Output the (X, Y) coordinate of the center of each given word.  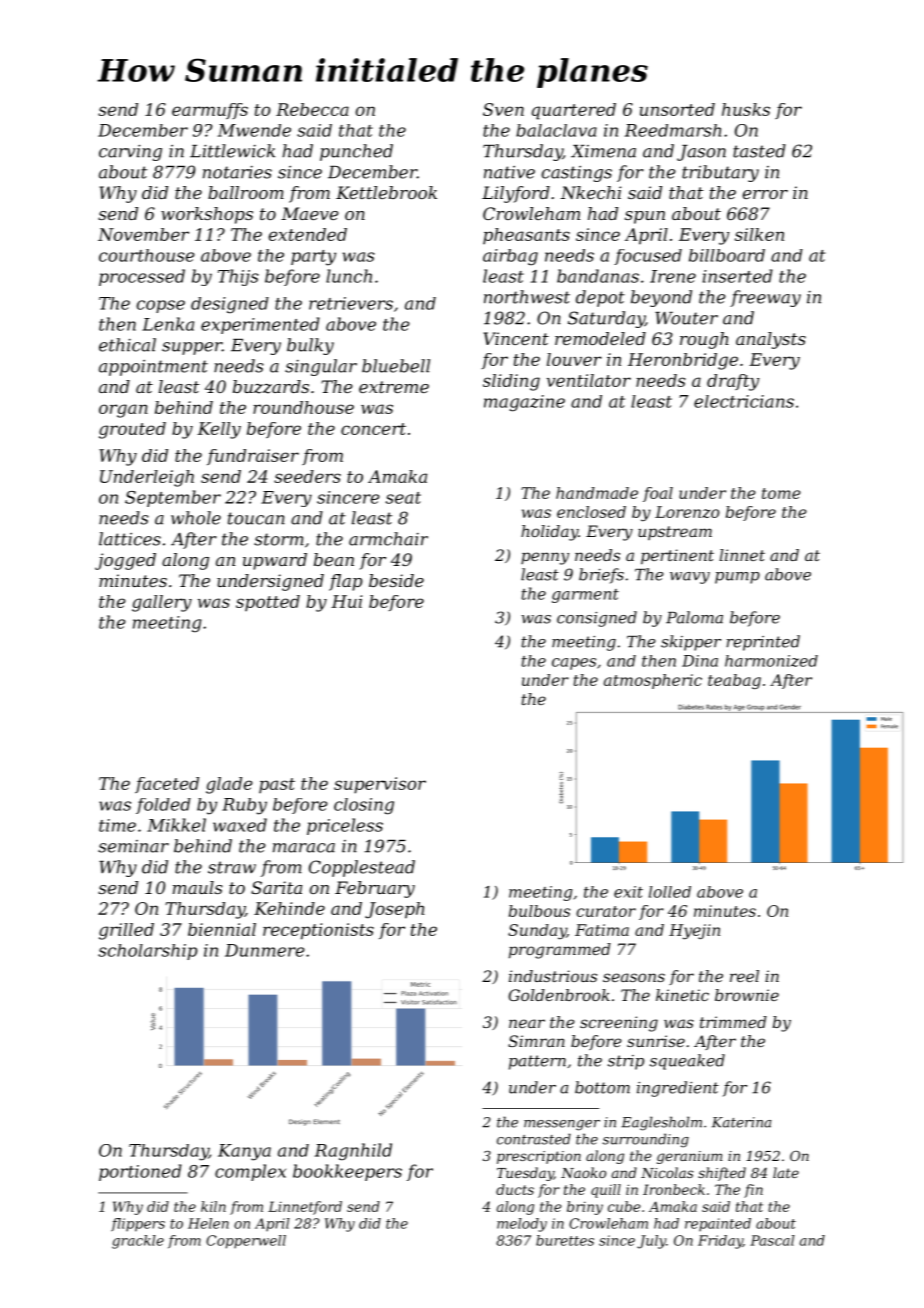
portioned (140, 1172)
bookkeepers (347, 1172)
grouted (132, 430)
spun (645, 217)
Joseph (395, 910)
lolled (670, 892)
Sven (503, 109)
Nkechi (591, 192)
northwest (527, 297)
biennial (222, 929)
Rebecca (312, 109)
